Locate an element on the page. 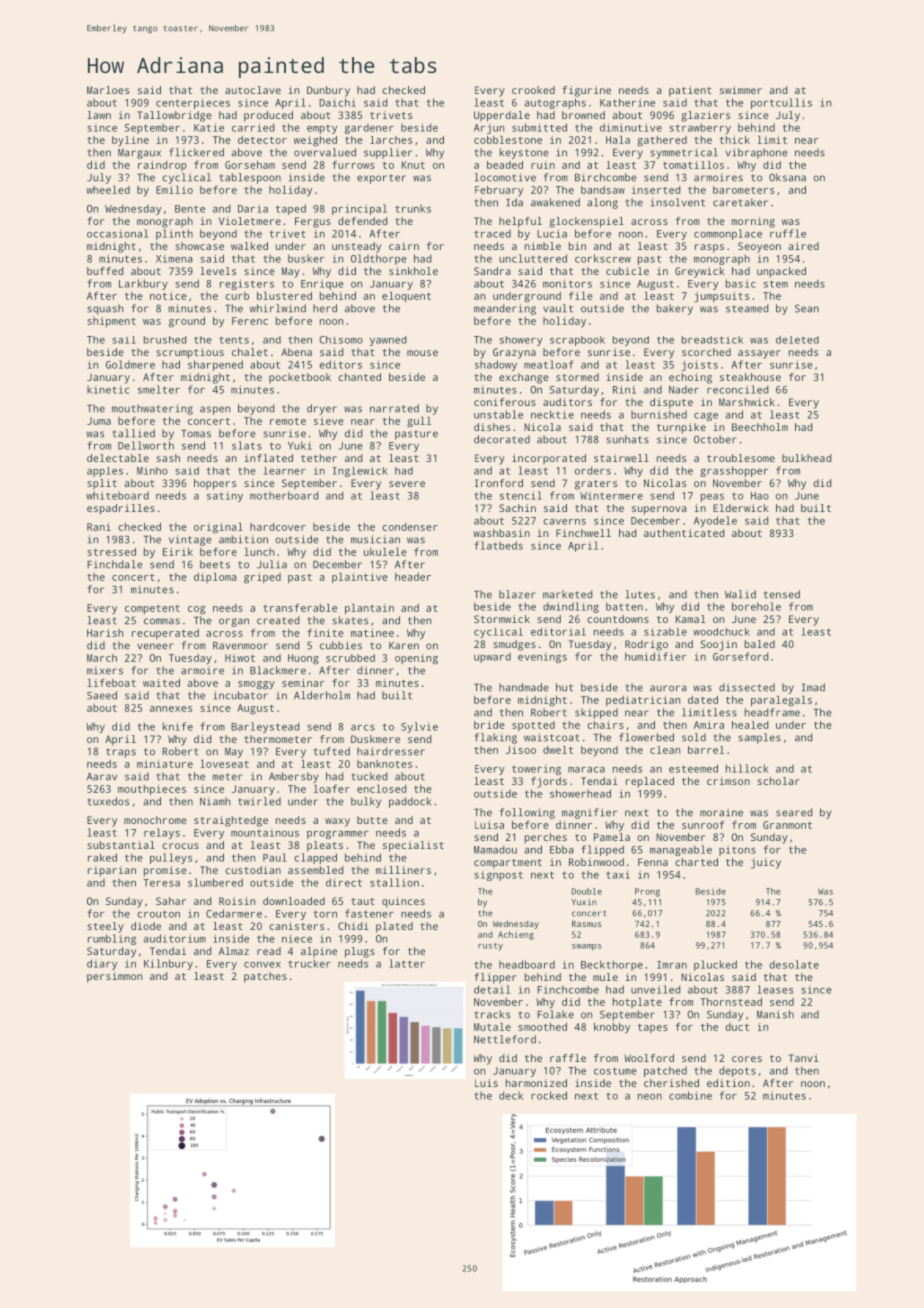  edition is located at coordinates (728, 1083).
